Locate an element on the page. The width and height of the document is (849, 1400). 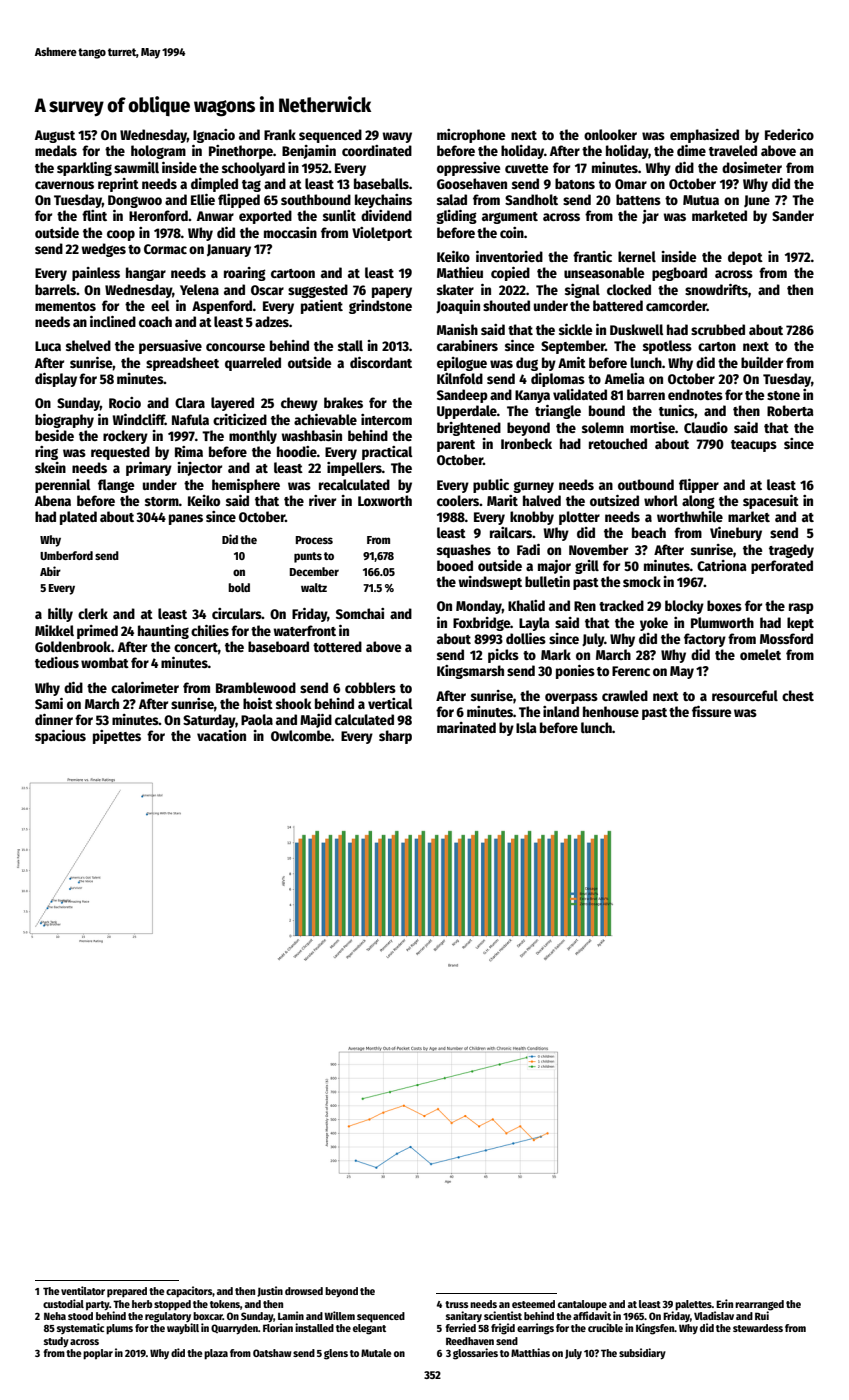
frigid is located at coordinates (503, 1329).
